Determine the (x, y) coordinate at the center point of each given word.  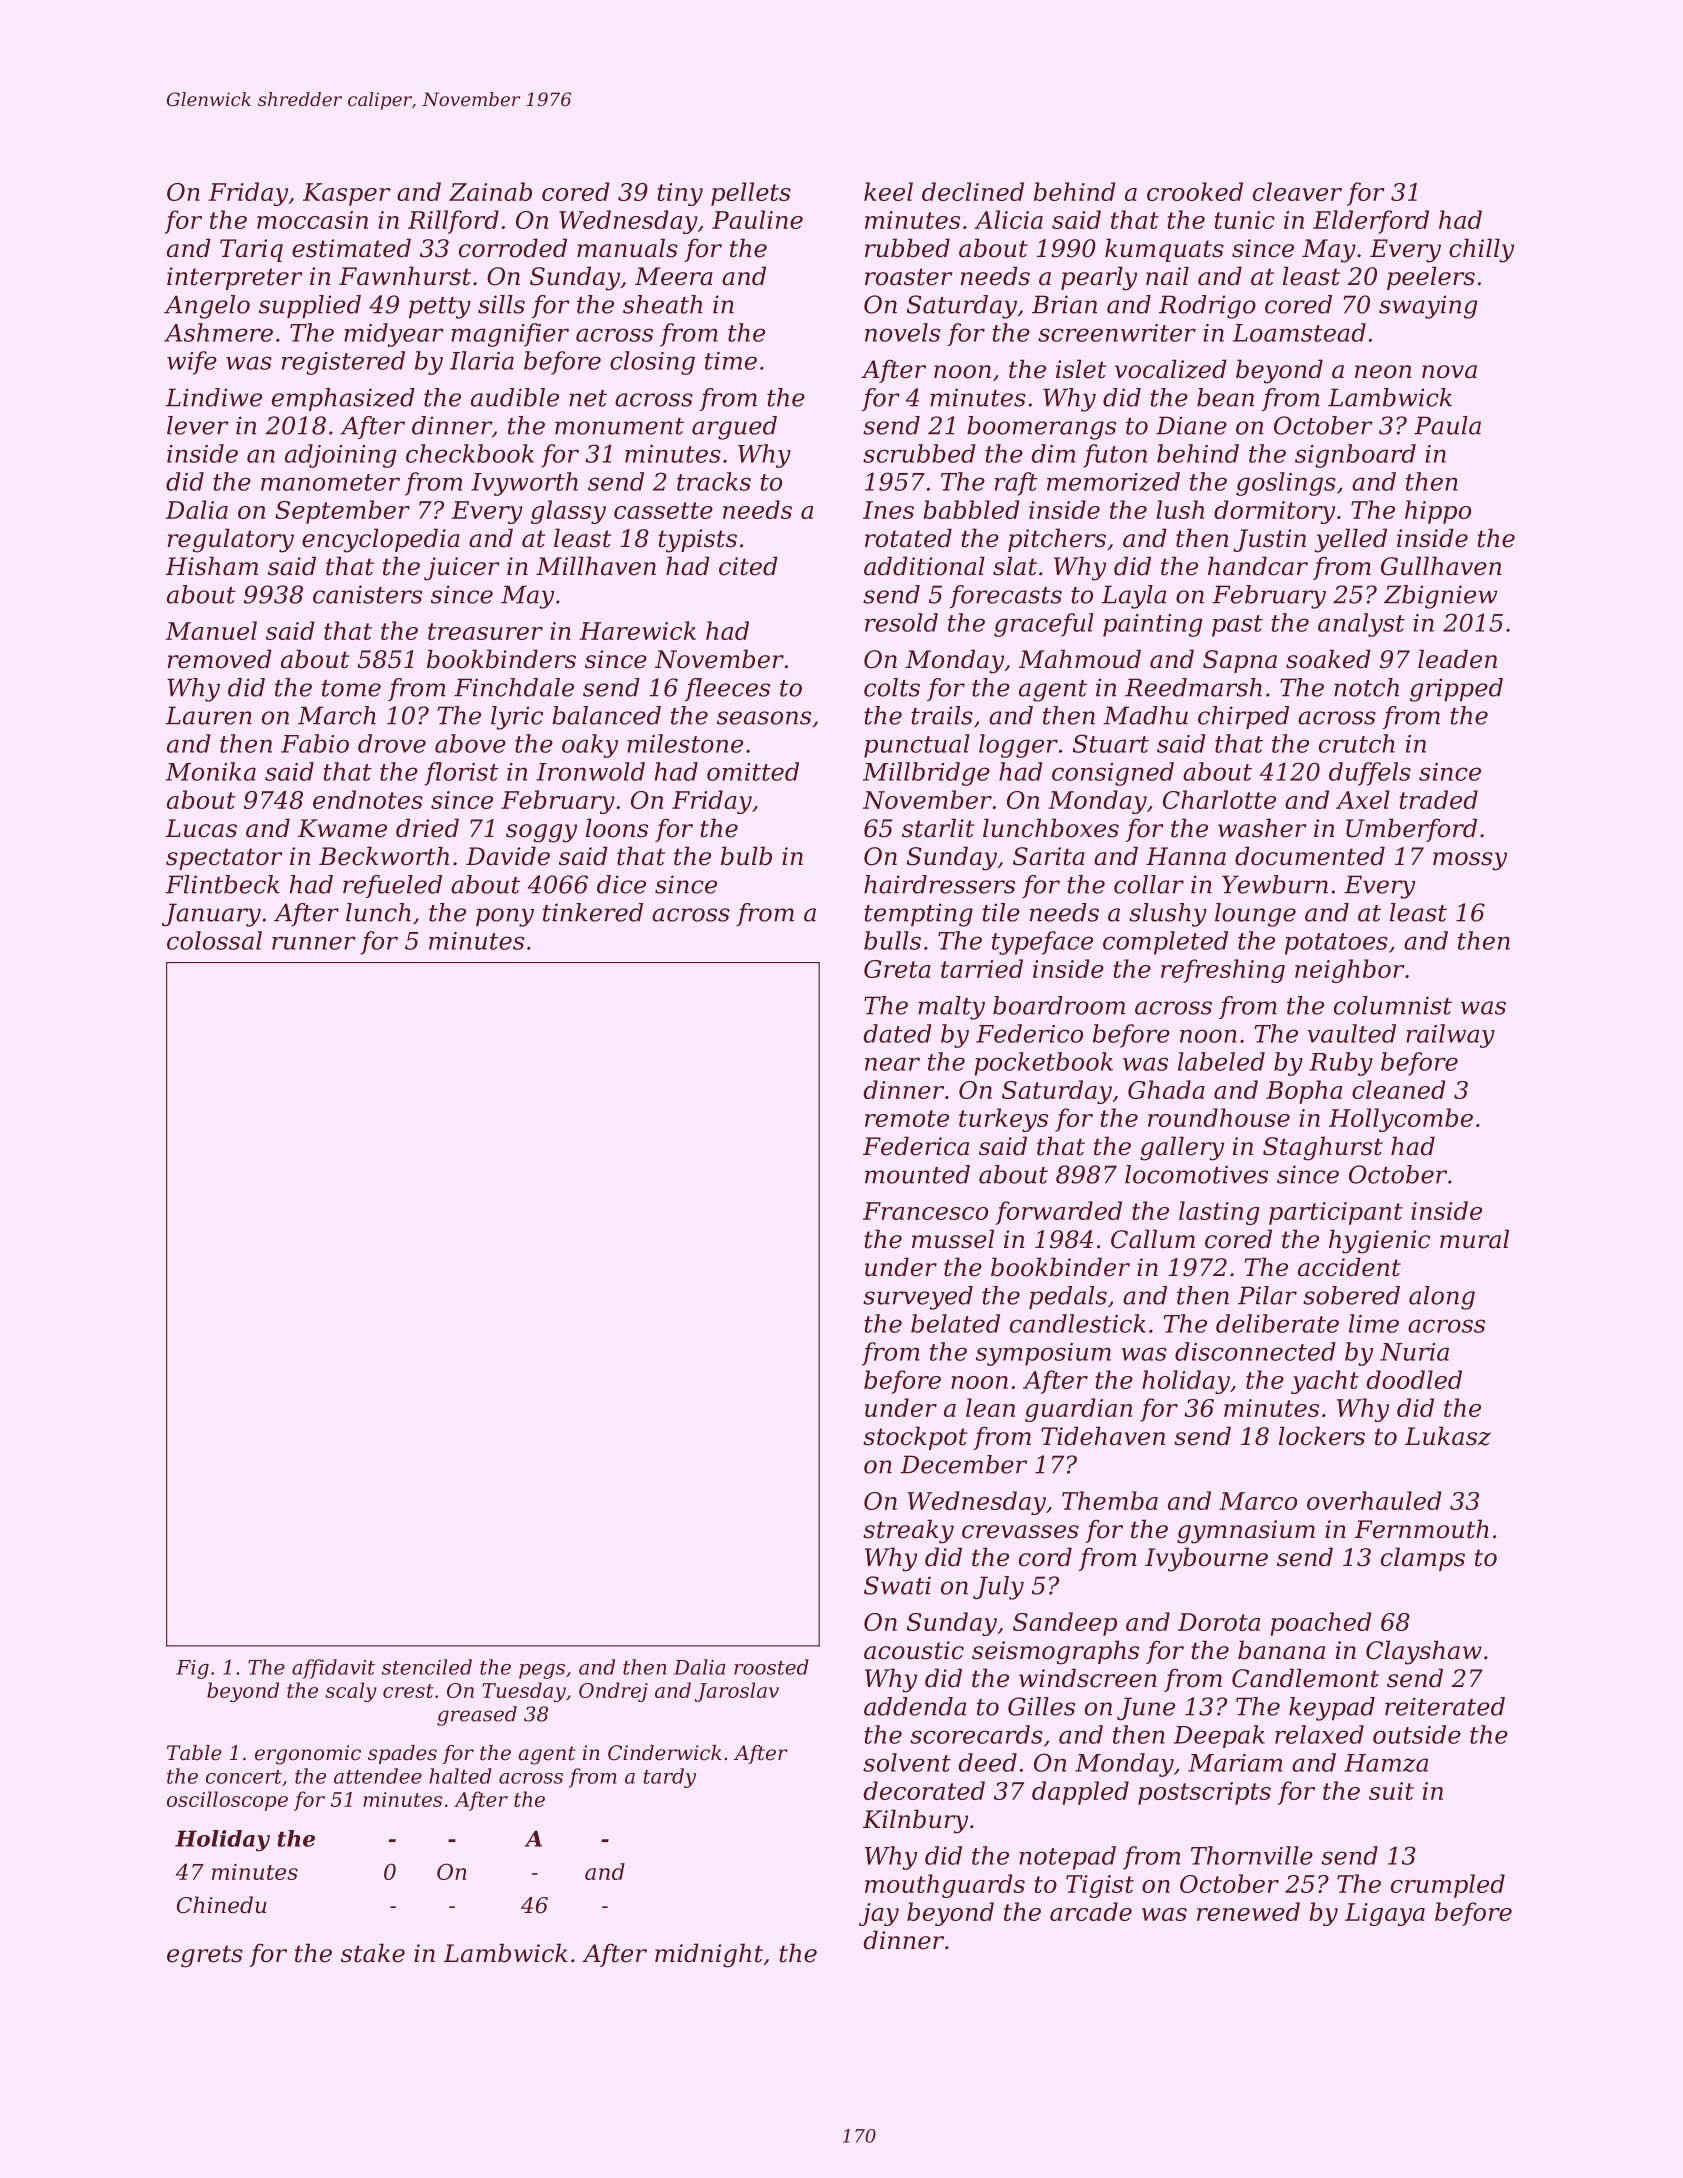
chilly (1481, 250)
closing (652, 363)
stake (373, 1953)
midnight (709, 1955)
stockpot (915, 1438)
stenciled (427, 1667)
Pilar (1267, 1295)
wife (192, 363)
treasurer (485, 631)
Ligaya (1385, 1914)
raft (1016, 484)
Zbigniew (1440, 597)
